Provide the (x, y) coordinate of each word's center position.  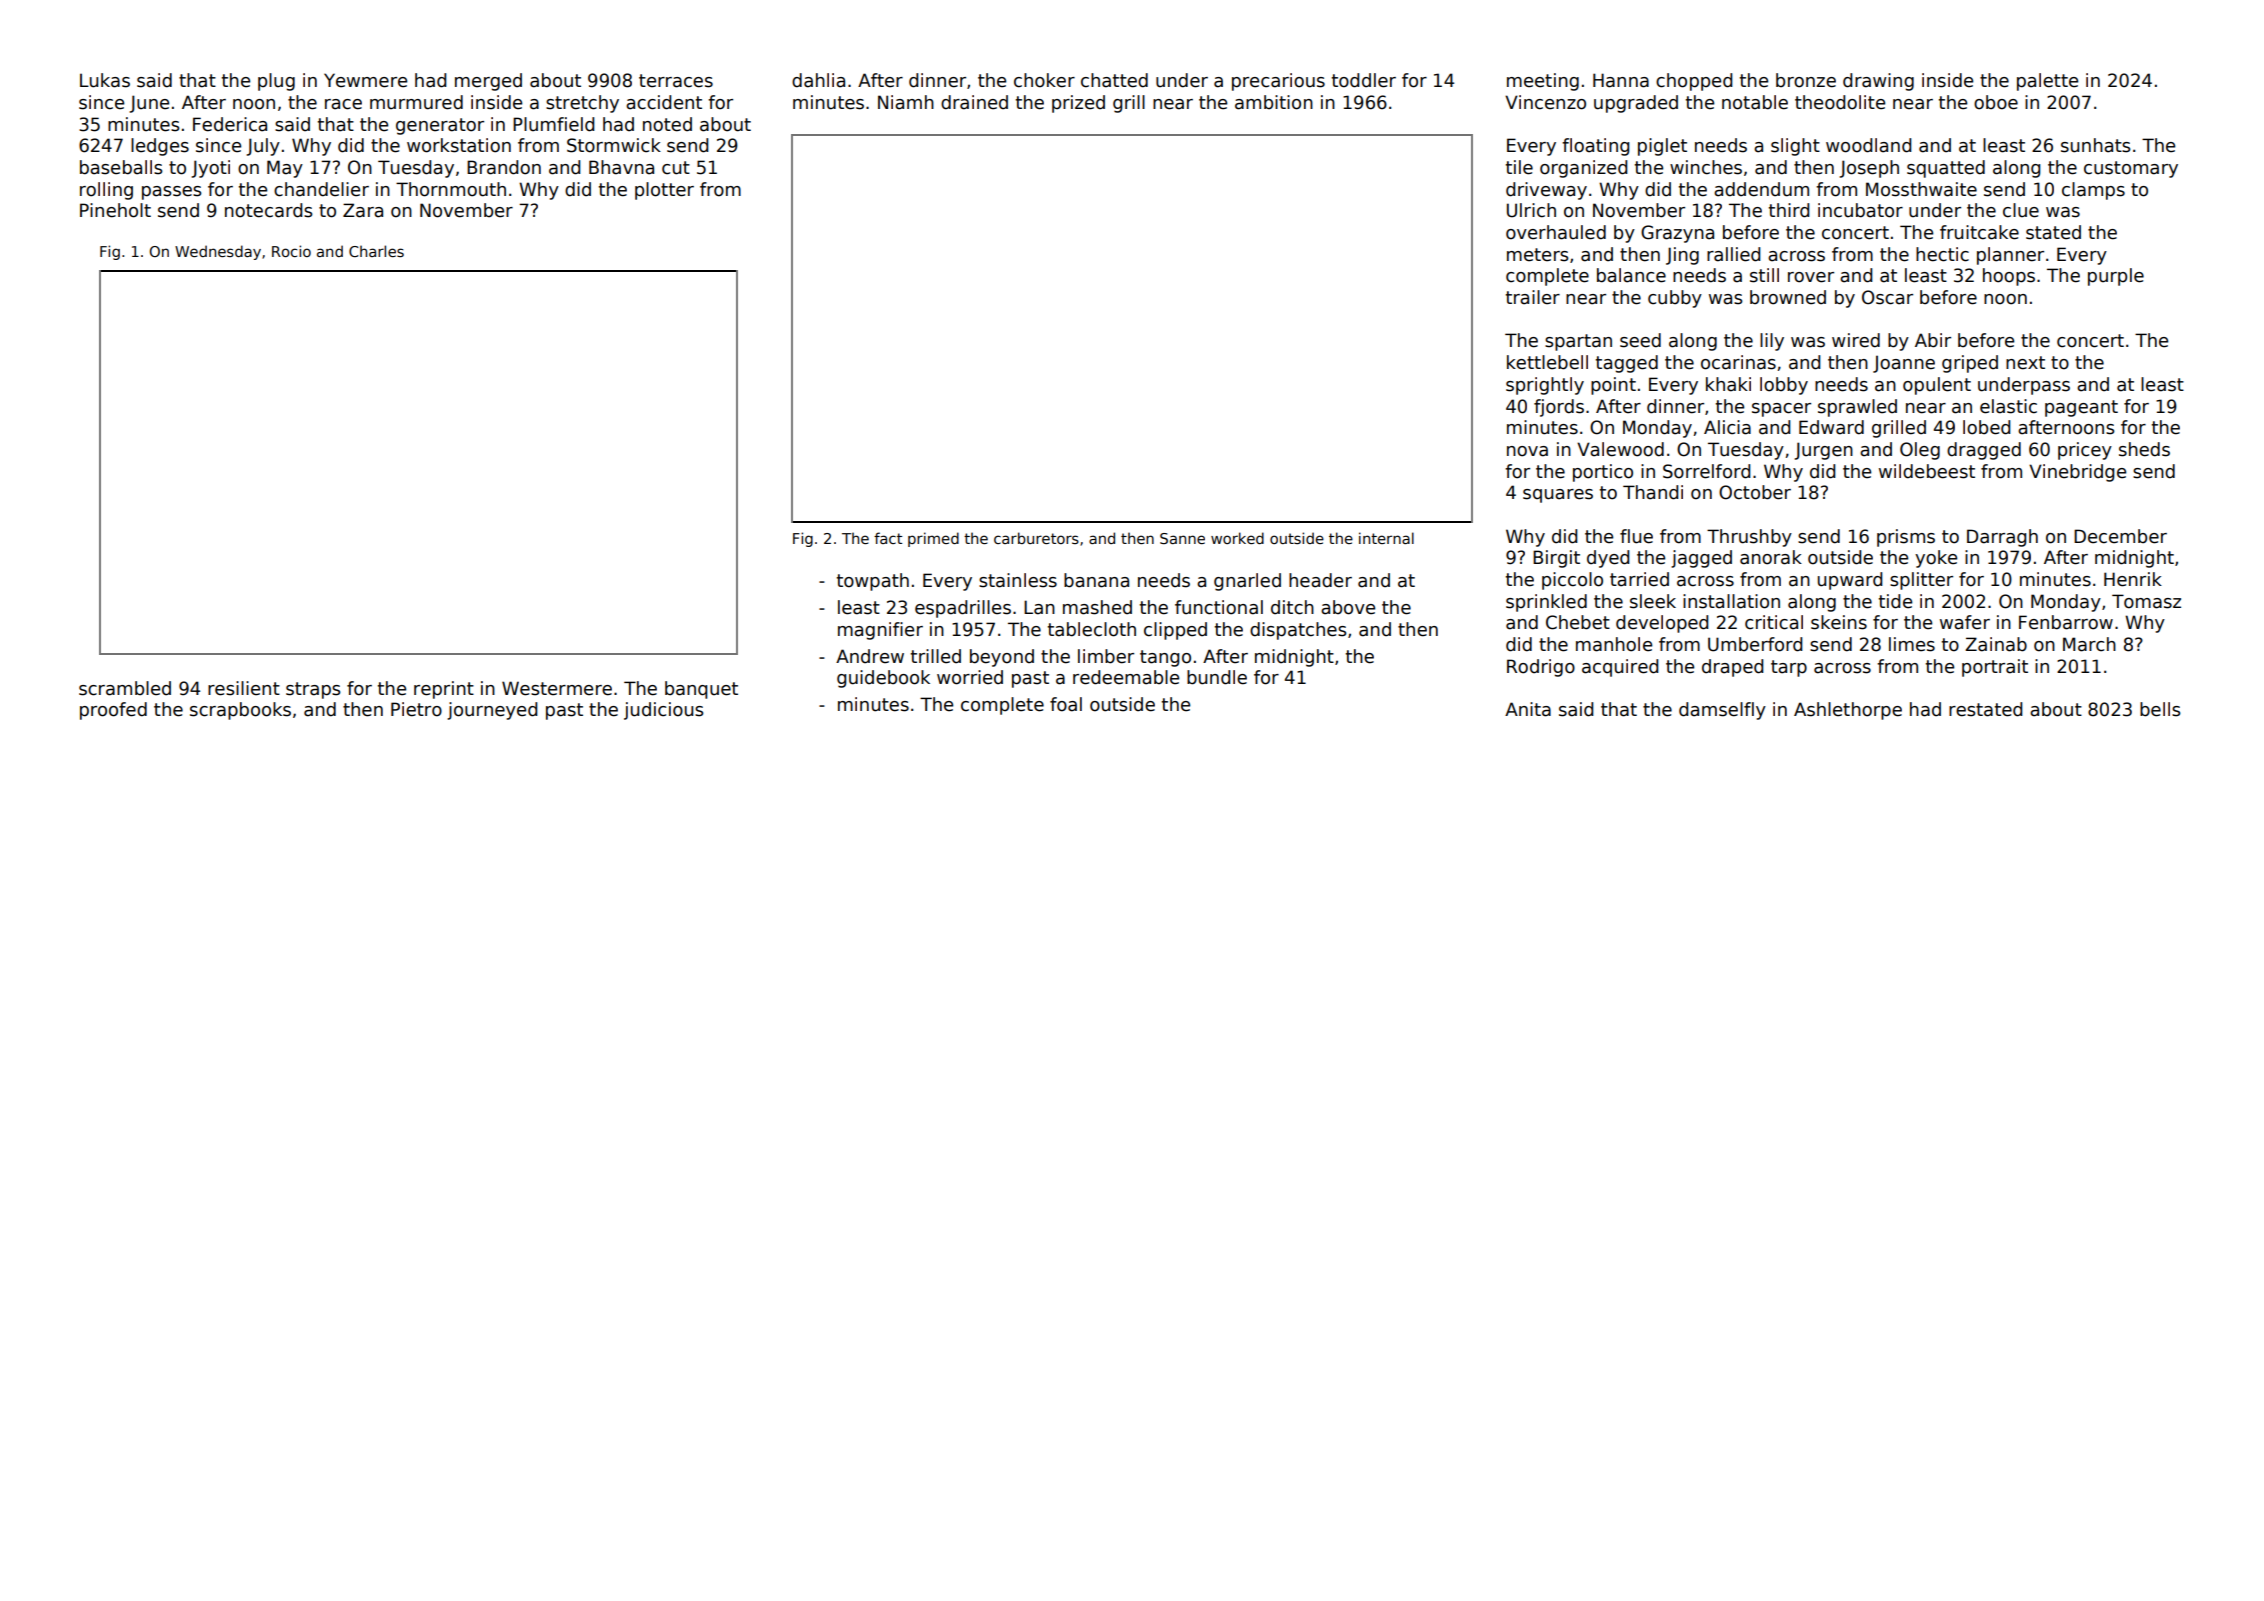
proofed (113, 711)
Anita (1528, 709)
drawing (1878, 82)
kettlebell (1547, 362)
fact (888, 538)
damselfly (1722, 711)
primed (933, 539)
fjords (1559, 408)
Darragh (2002, 538)
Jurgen (1824, 451)
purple (2116, 277)
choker (1044, 80)
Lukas (105, 80)
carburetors (1036, 538)
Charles (376, 251)
